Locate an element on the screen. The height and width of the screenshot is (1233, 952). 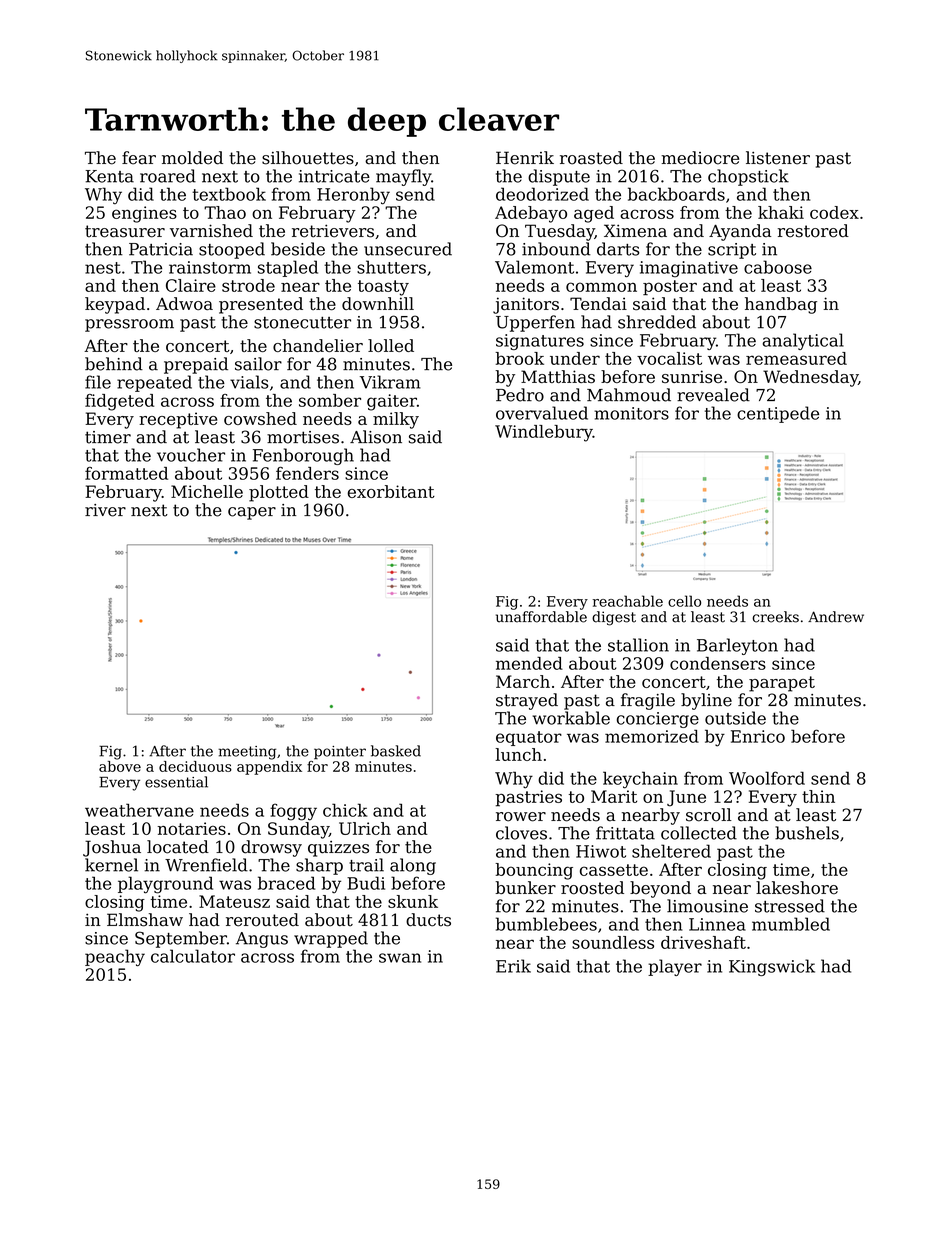
mended is located at coordinates (529, 663).
